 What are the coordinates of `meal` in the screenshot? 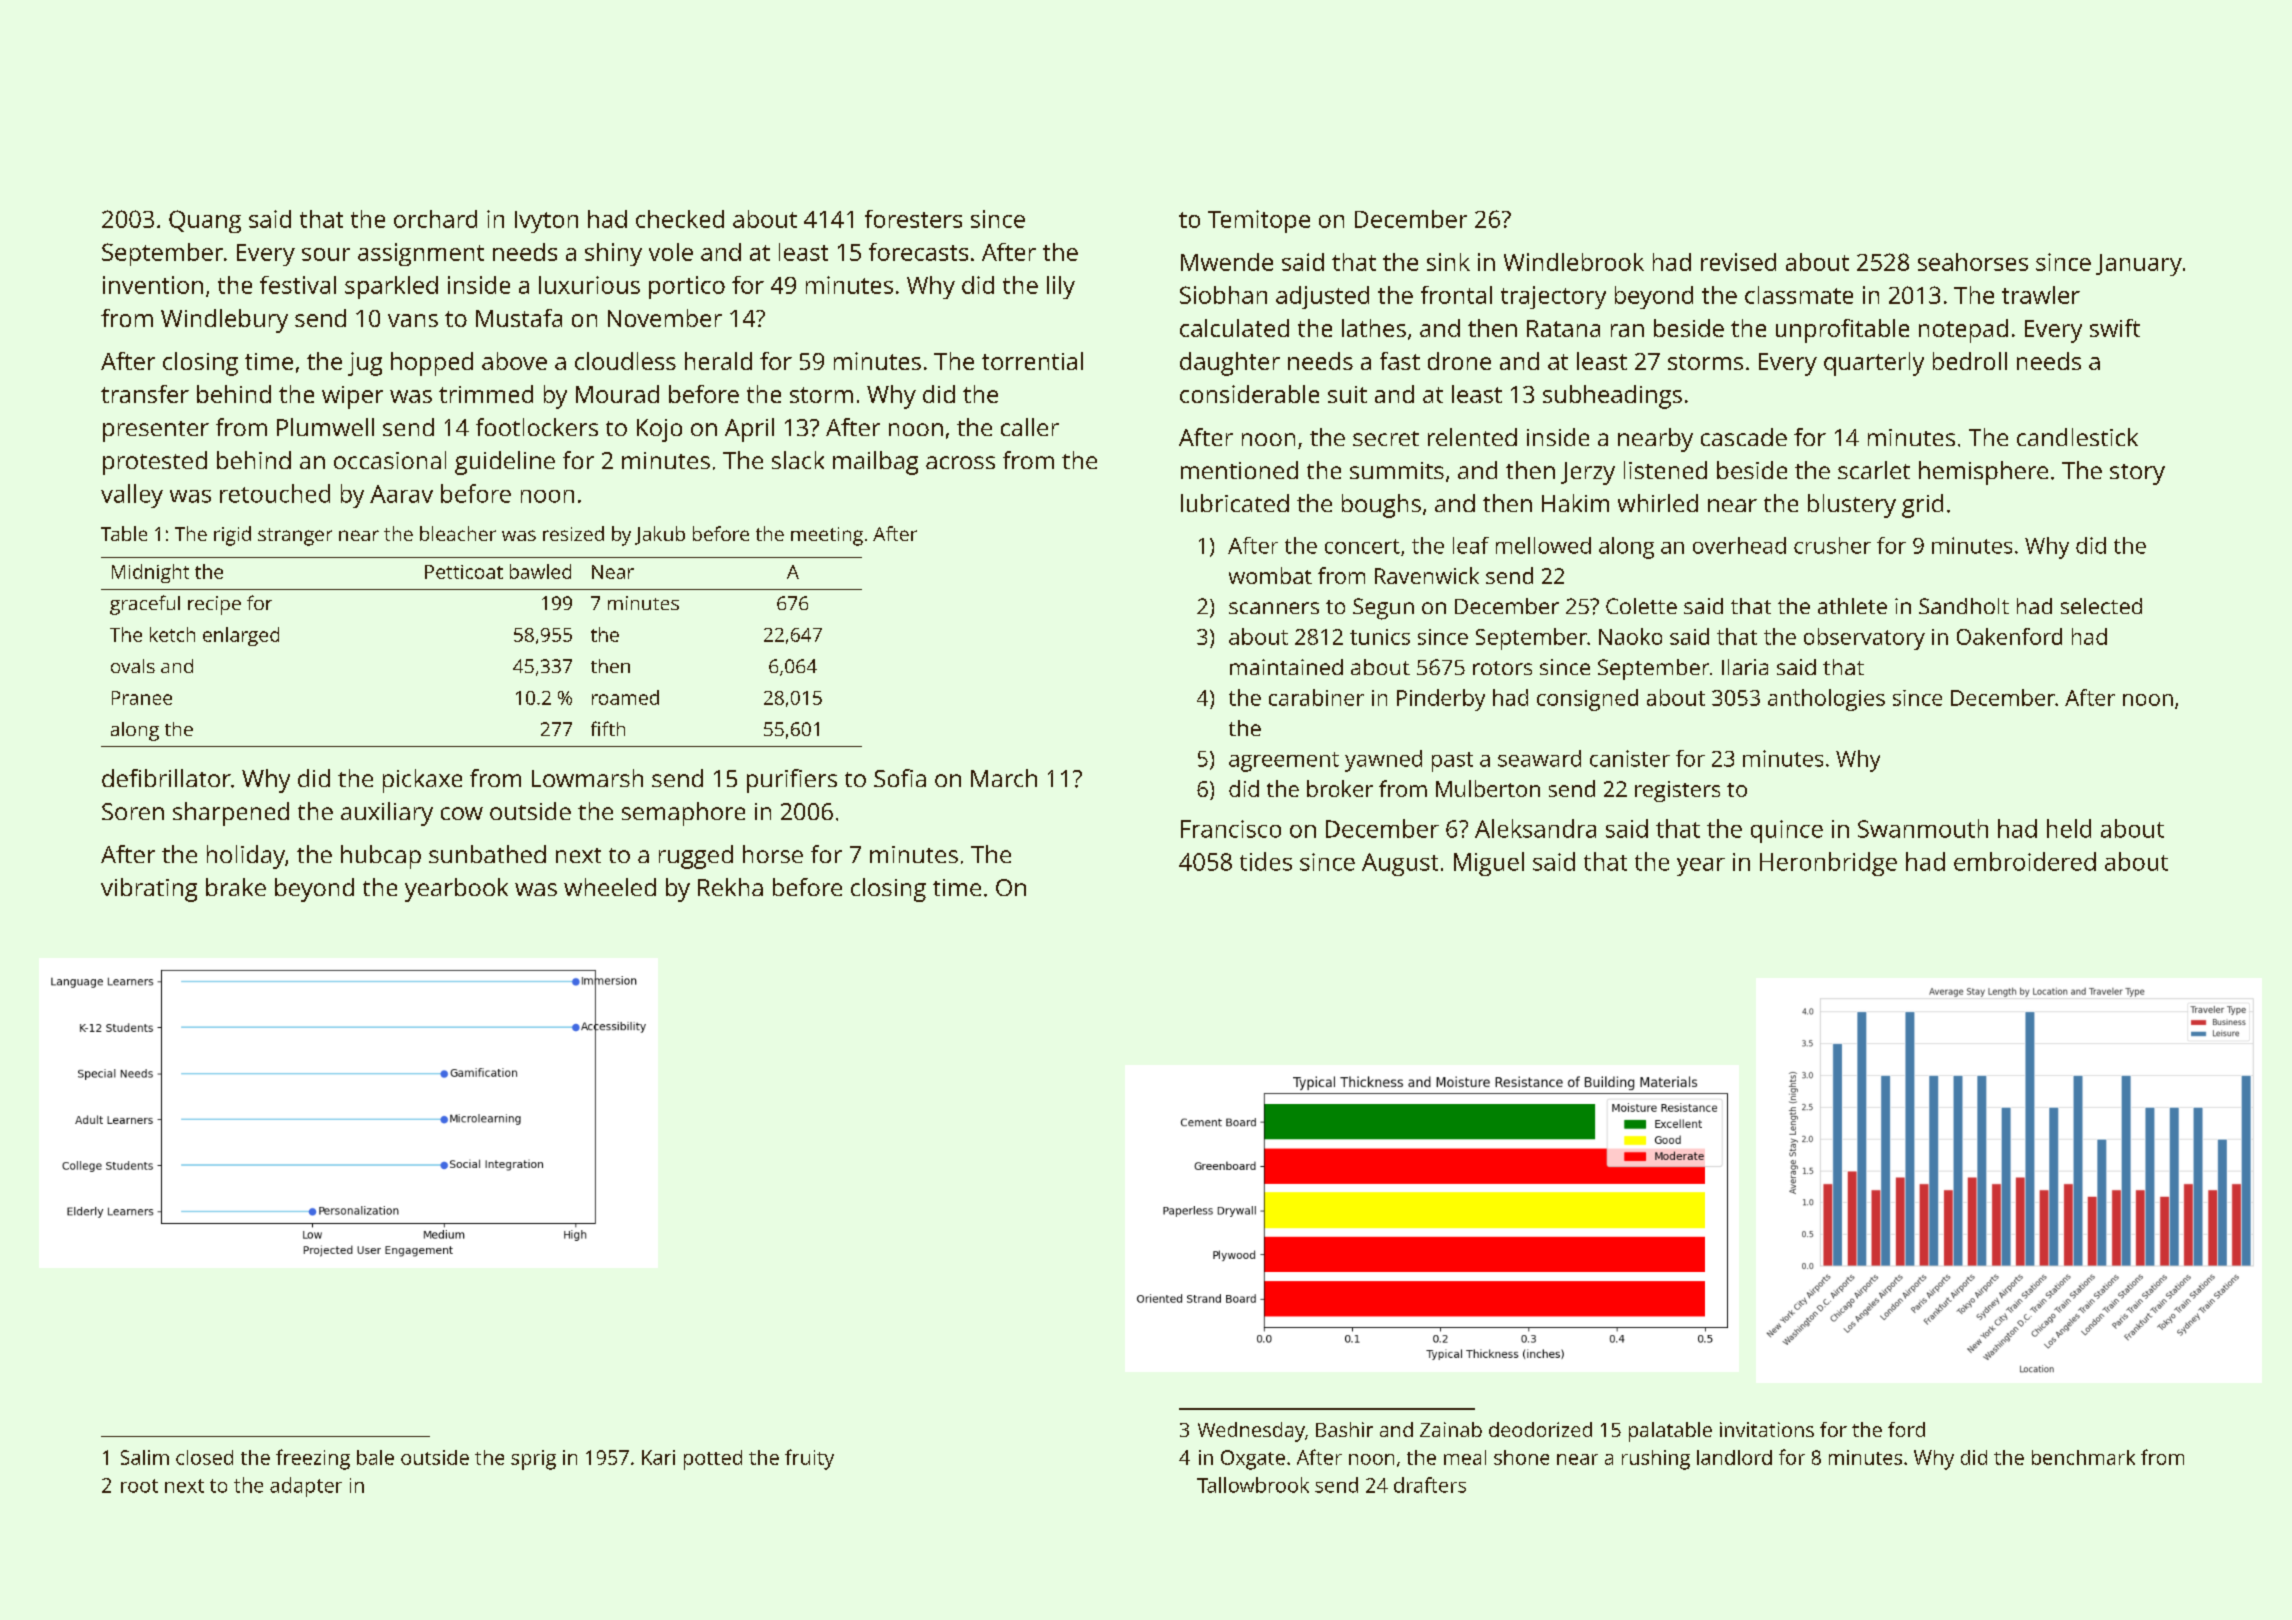 It's located at (1465, 1457).
